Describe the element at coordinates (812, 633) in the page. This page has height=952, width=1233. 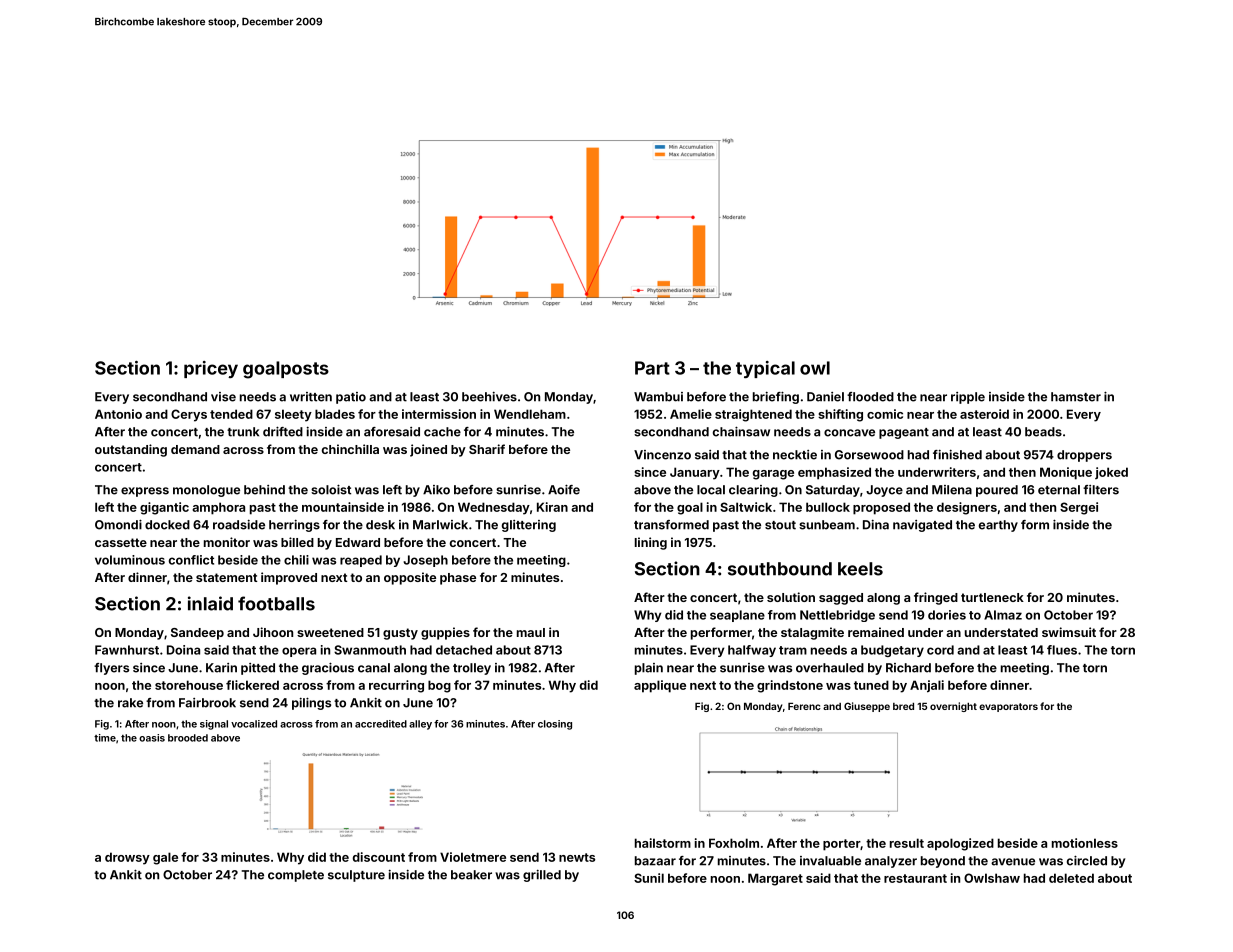
I see `stalagmite` at that location.
